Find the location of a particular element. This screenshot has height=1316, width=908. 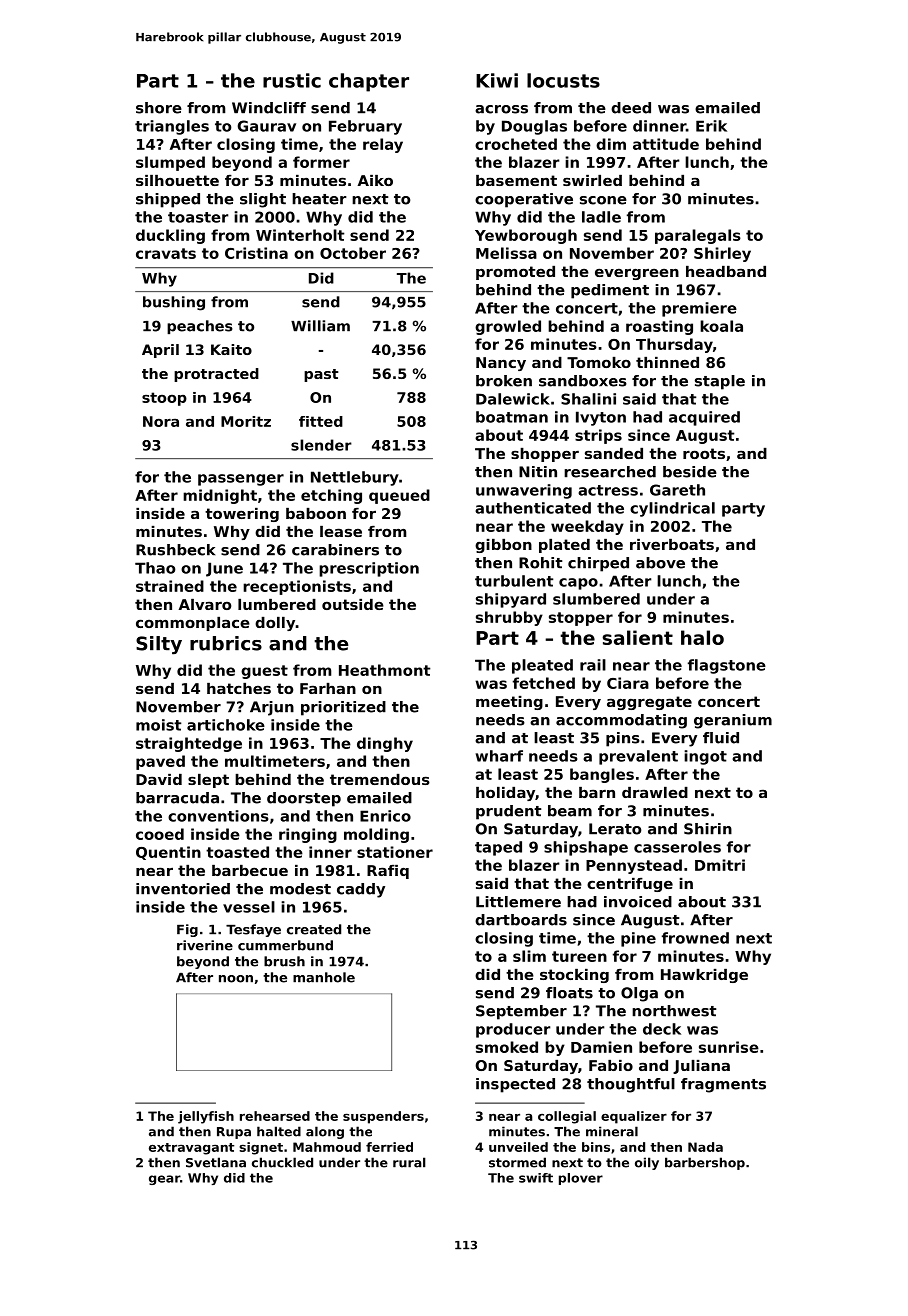

locusts is located at coordinates (563, 80).
